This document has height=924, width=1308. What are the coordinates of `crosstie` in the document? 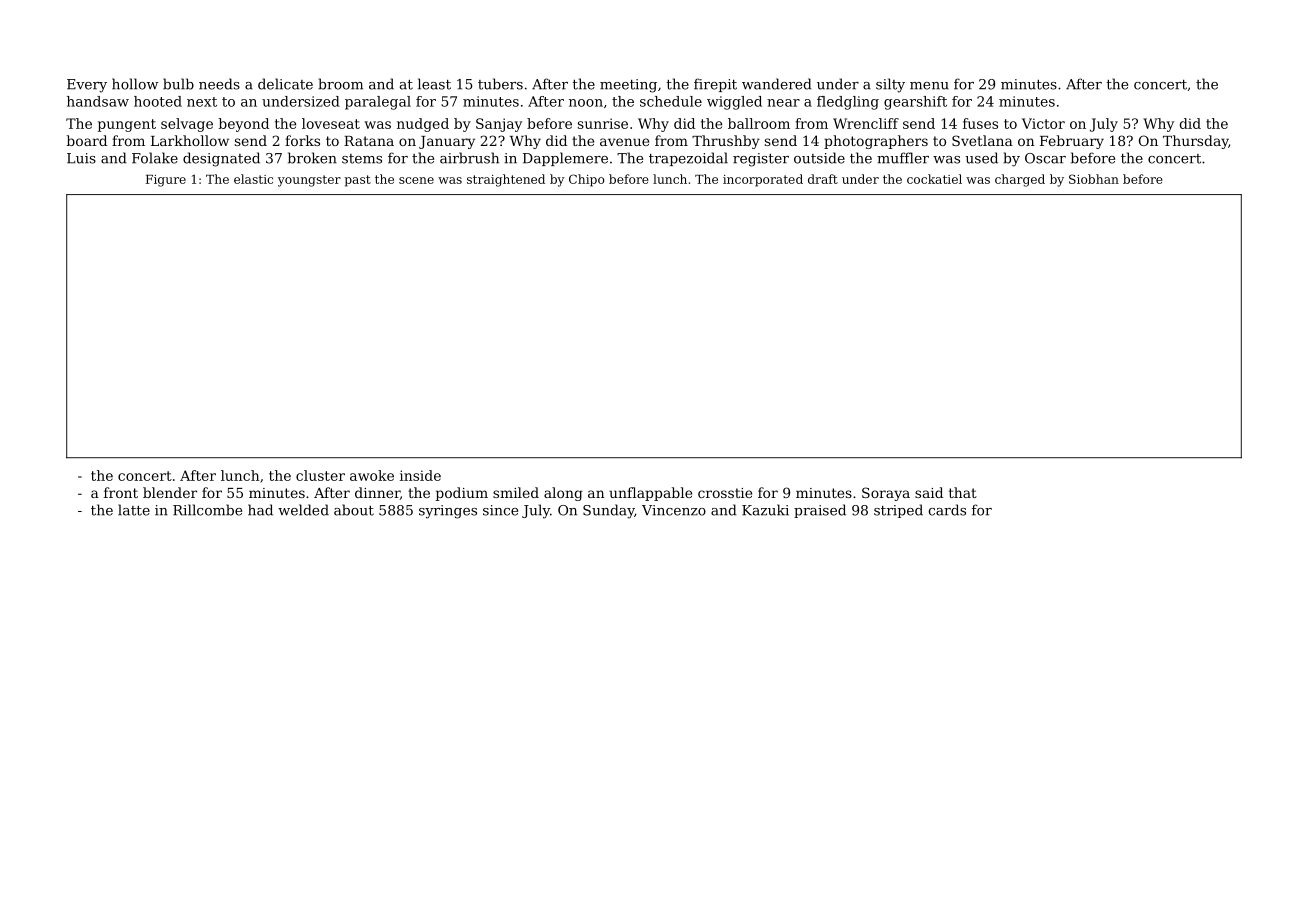 It's located at (725, 493).
